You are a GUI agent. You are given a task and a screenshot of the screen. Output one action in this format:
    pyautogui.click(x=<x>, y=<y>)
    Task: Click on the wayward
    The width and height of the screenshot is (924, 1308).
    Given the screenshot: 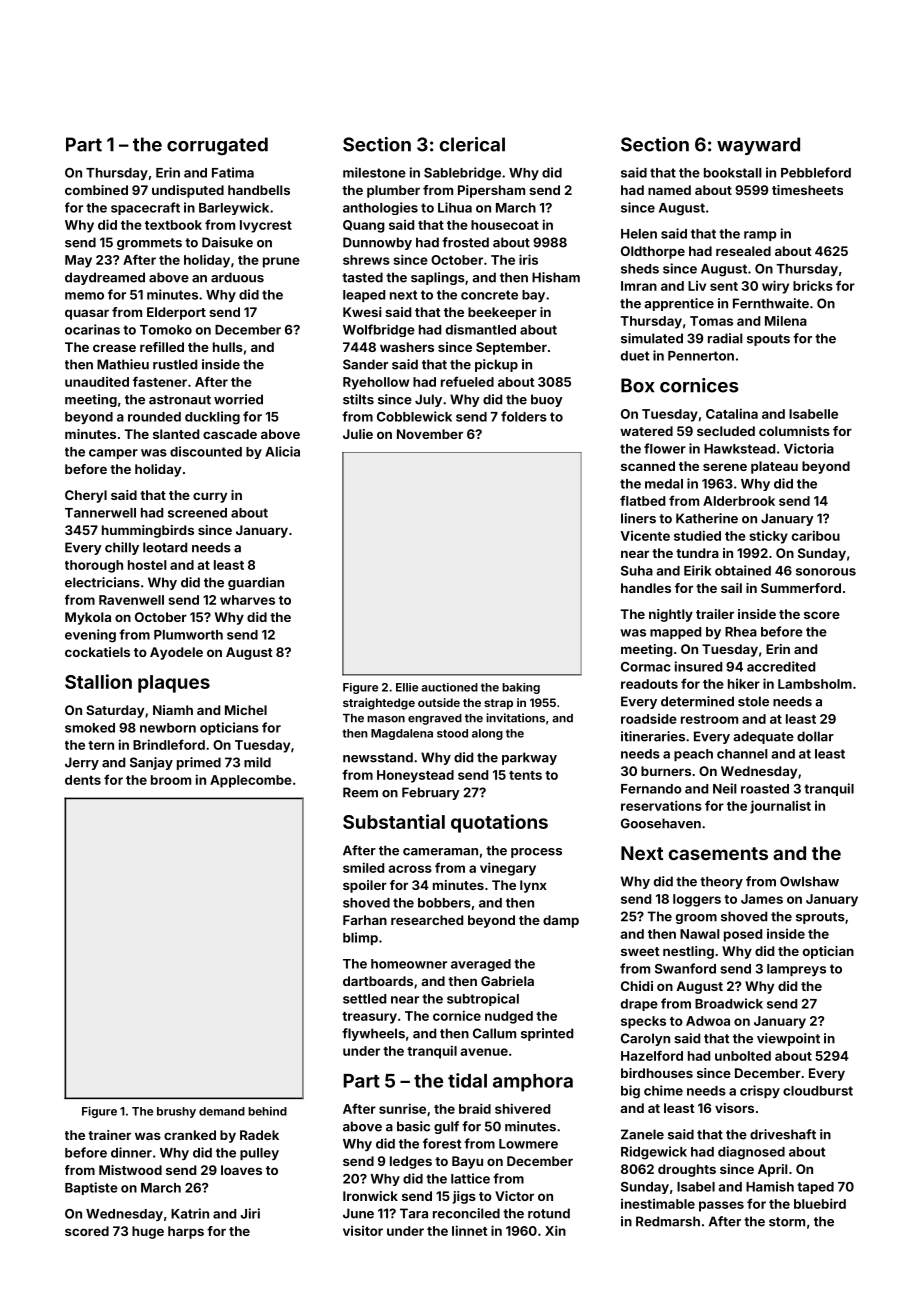 What is the action you would take?
    pyautogui.click(x=758, y=146)
